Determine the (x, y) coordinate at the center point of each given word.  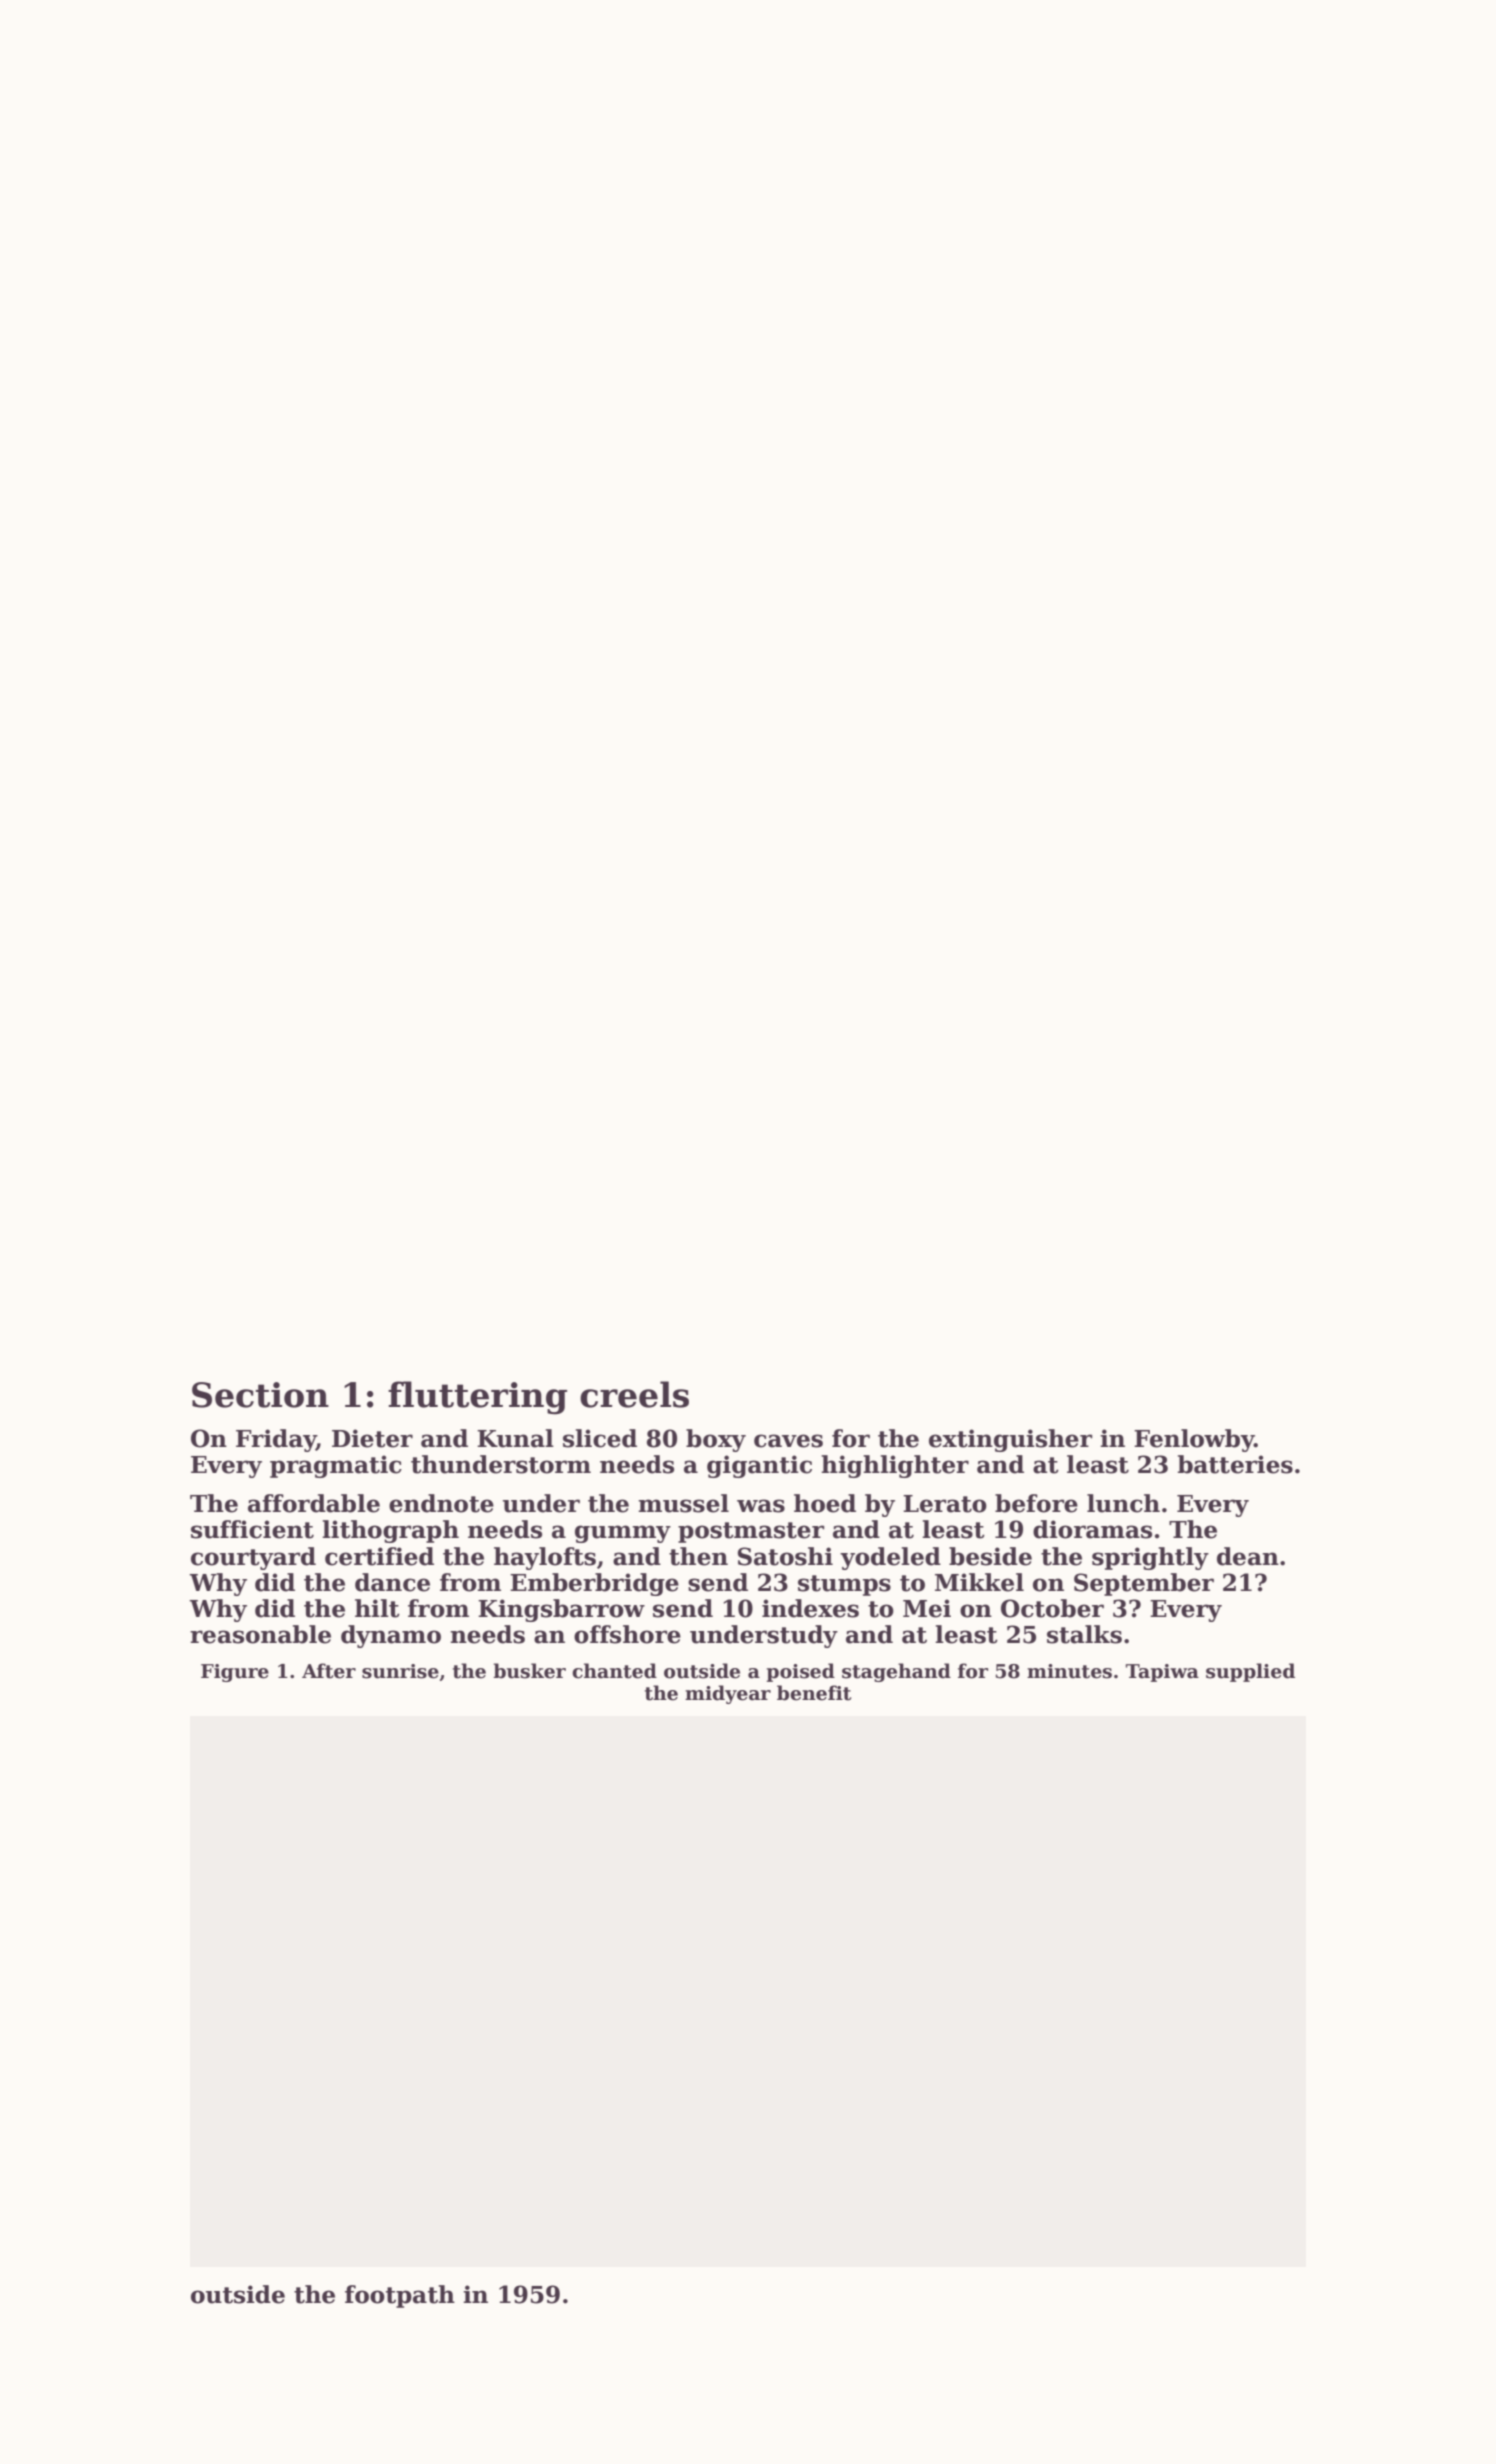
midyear (728, 1694)
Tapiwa (1162, 1673)
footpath (400, 2296)
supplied (1250, 1672)
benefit (814, 1693)
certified (379, 1556)
